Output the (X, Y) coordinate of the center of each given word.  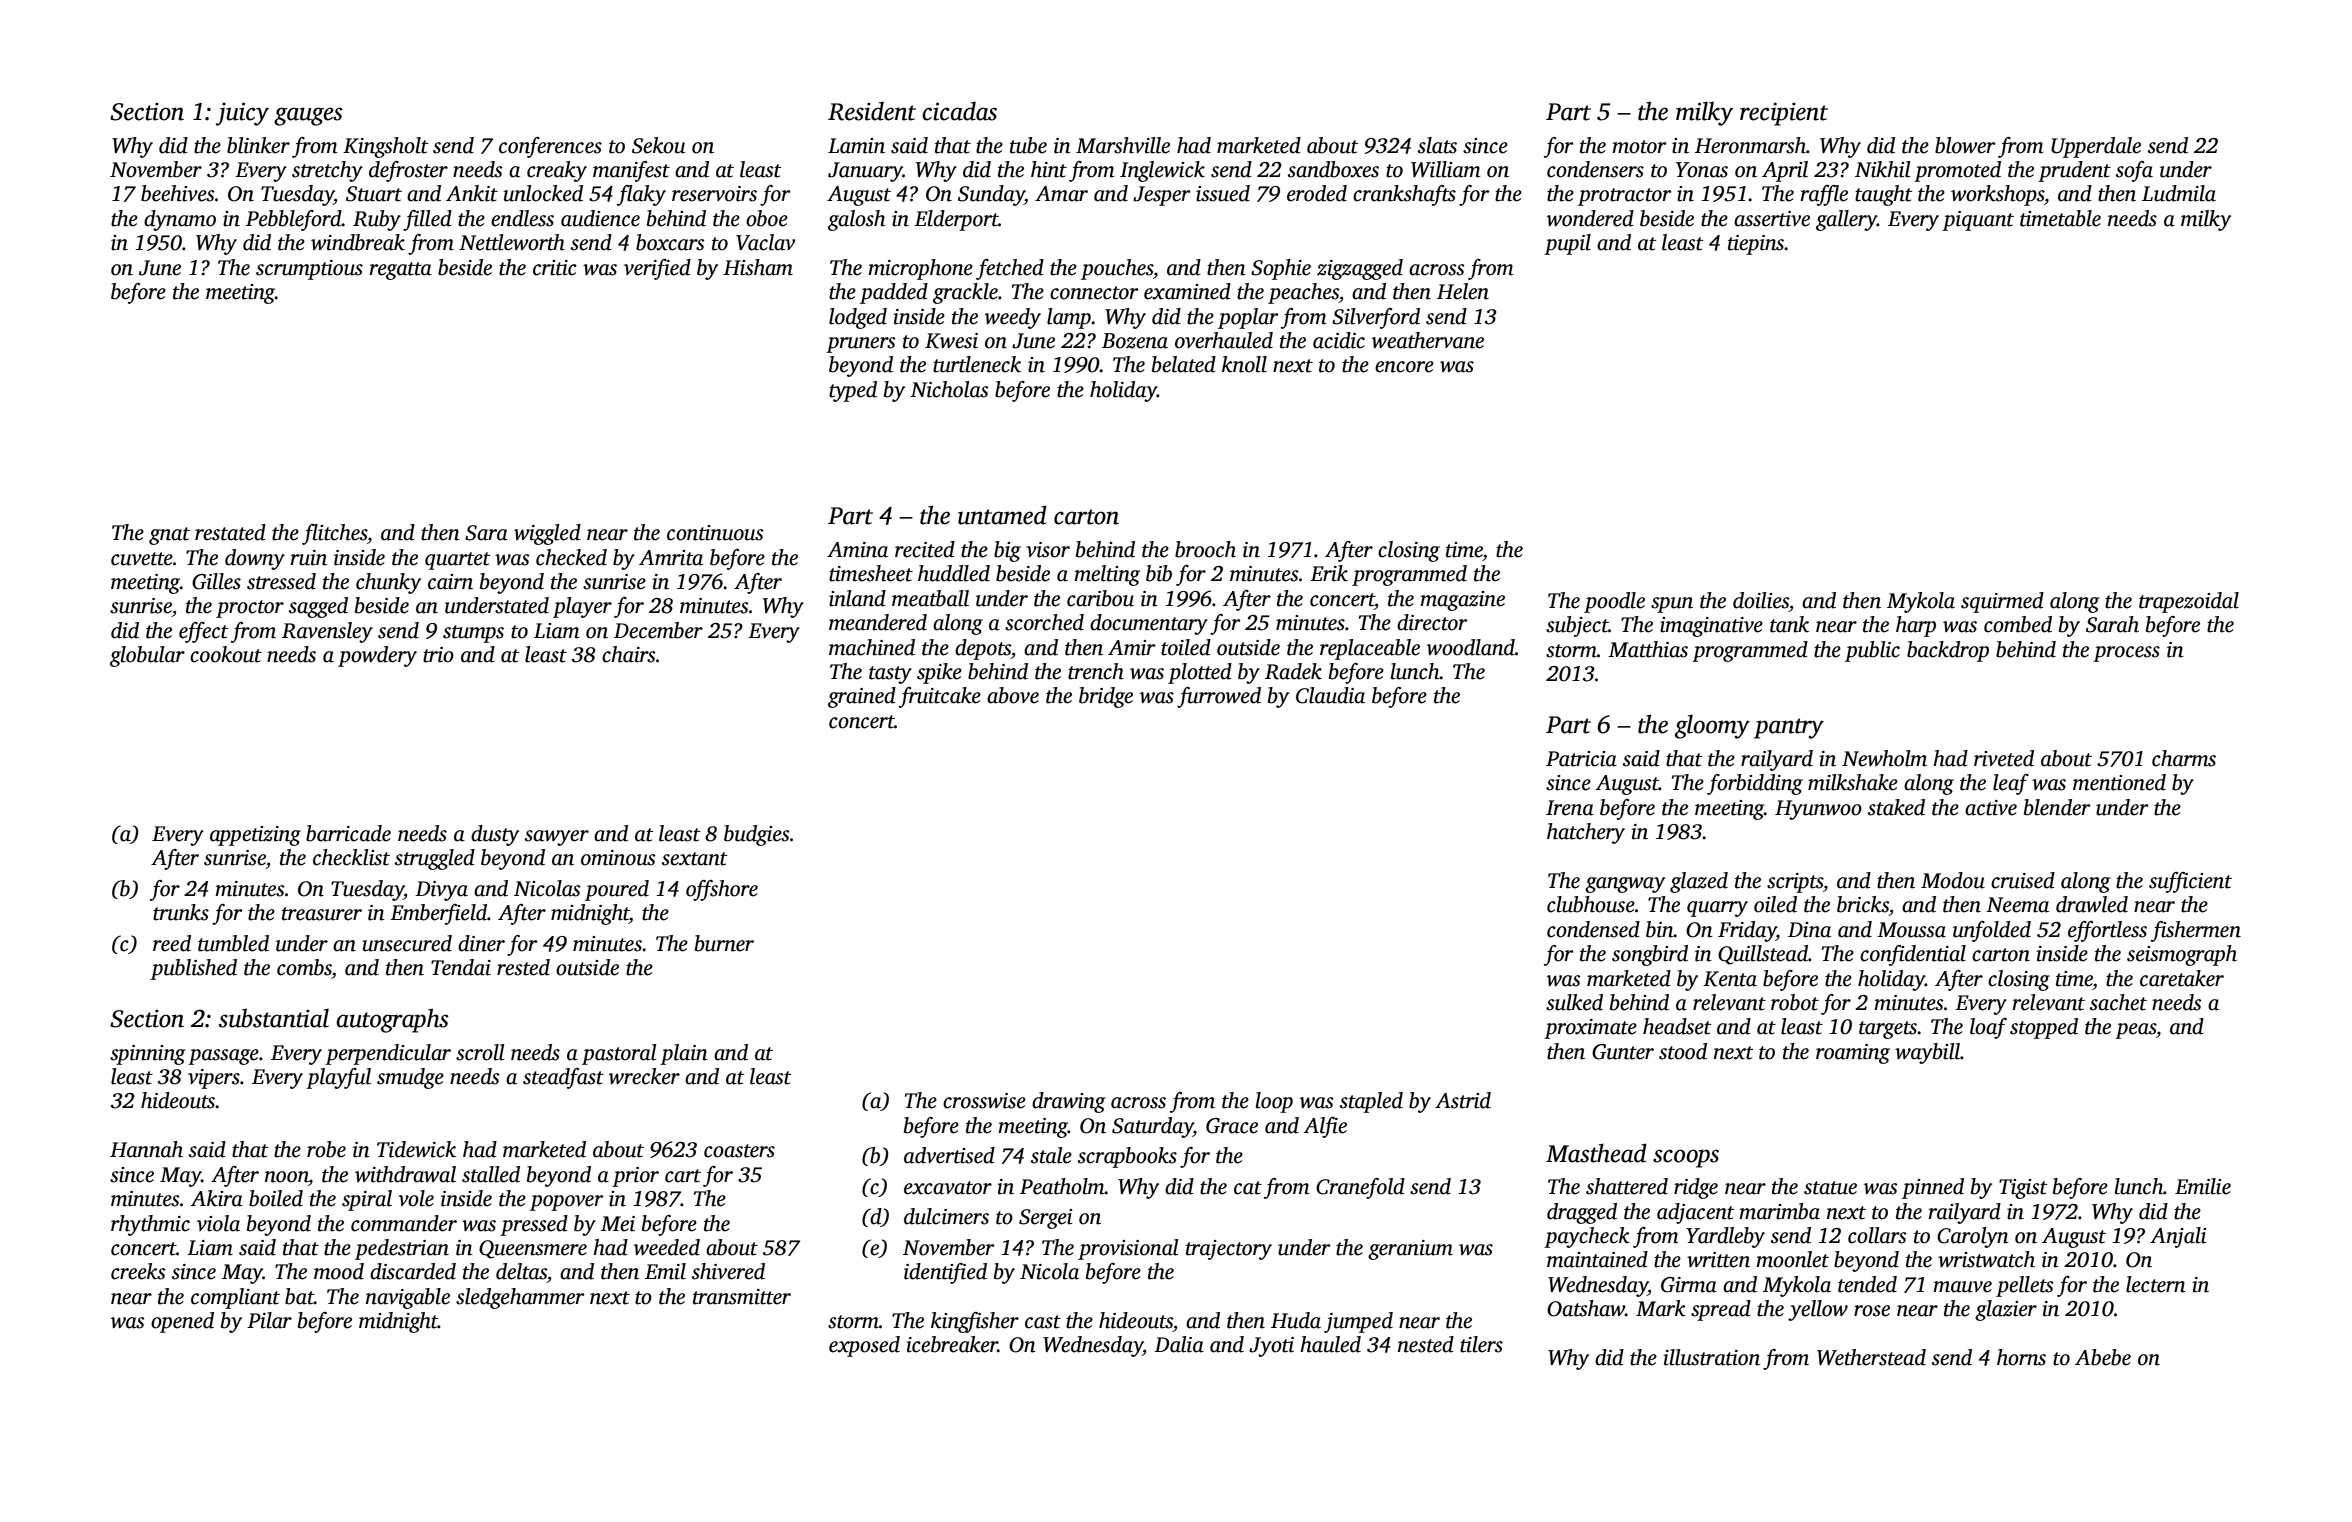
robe (326, 1149)
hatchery (1586, 833)
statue (1830, 1188)
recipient (1784, 114)
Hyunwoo (1818, 810)
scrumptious (309, 270)
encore (1404, 367)
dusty (495, 835)
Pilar (269, 1320)
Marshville (1123, 145)
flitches (334, 534)
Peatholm (1062, 1186)
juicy (242, 114)
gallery (1846, 220)
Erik (1329, 573)
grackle (965, 293)
